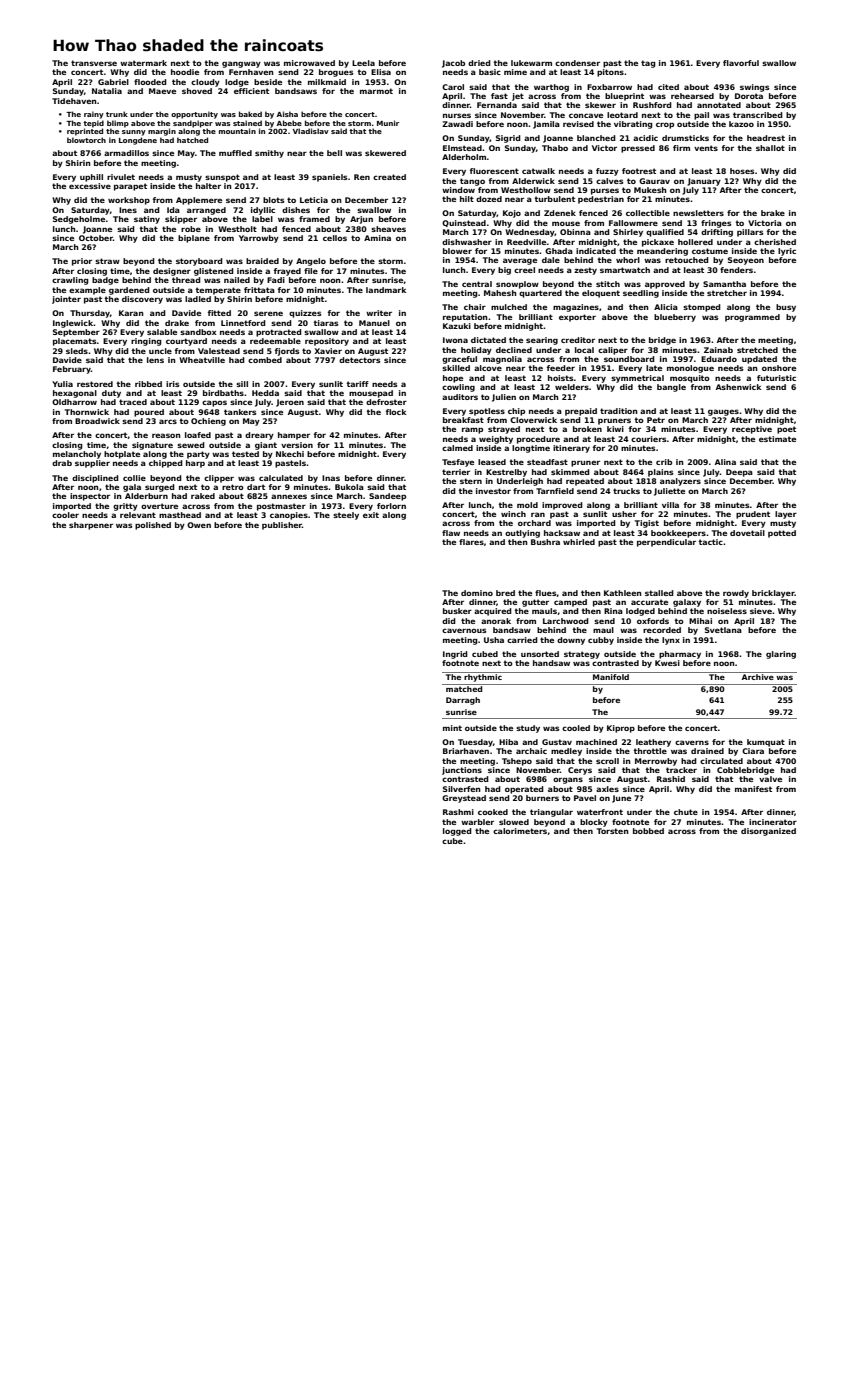 Image resolution: width=849 pixels, height=1400 pixels. What do you see at coordinates (471, 542) in the screenshot?
I see `flares` at bounding box center [471, 542].
